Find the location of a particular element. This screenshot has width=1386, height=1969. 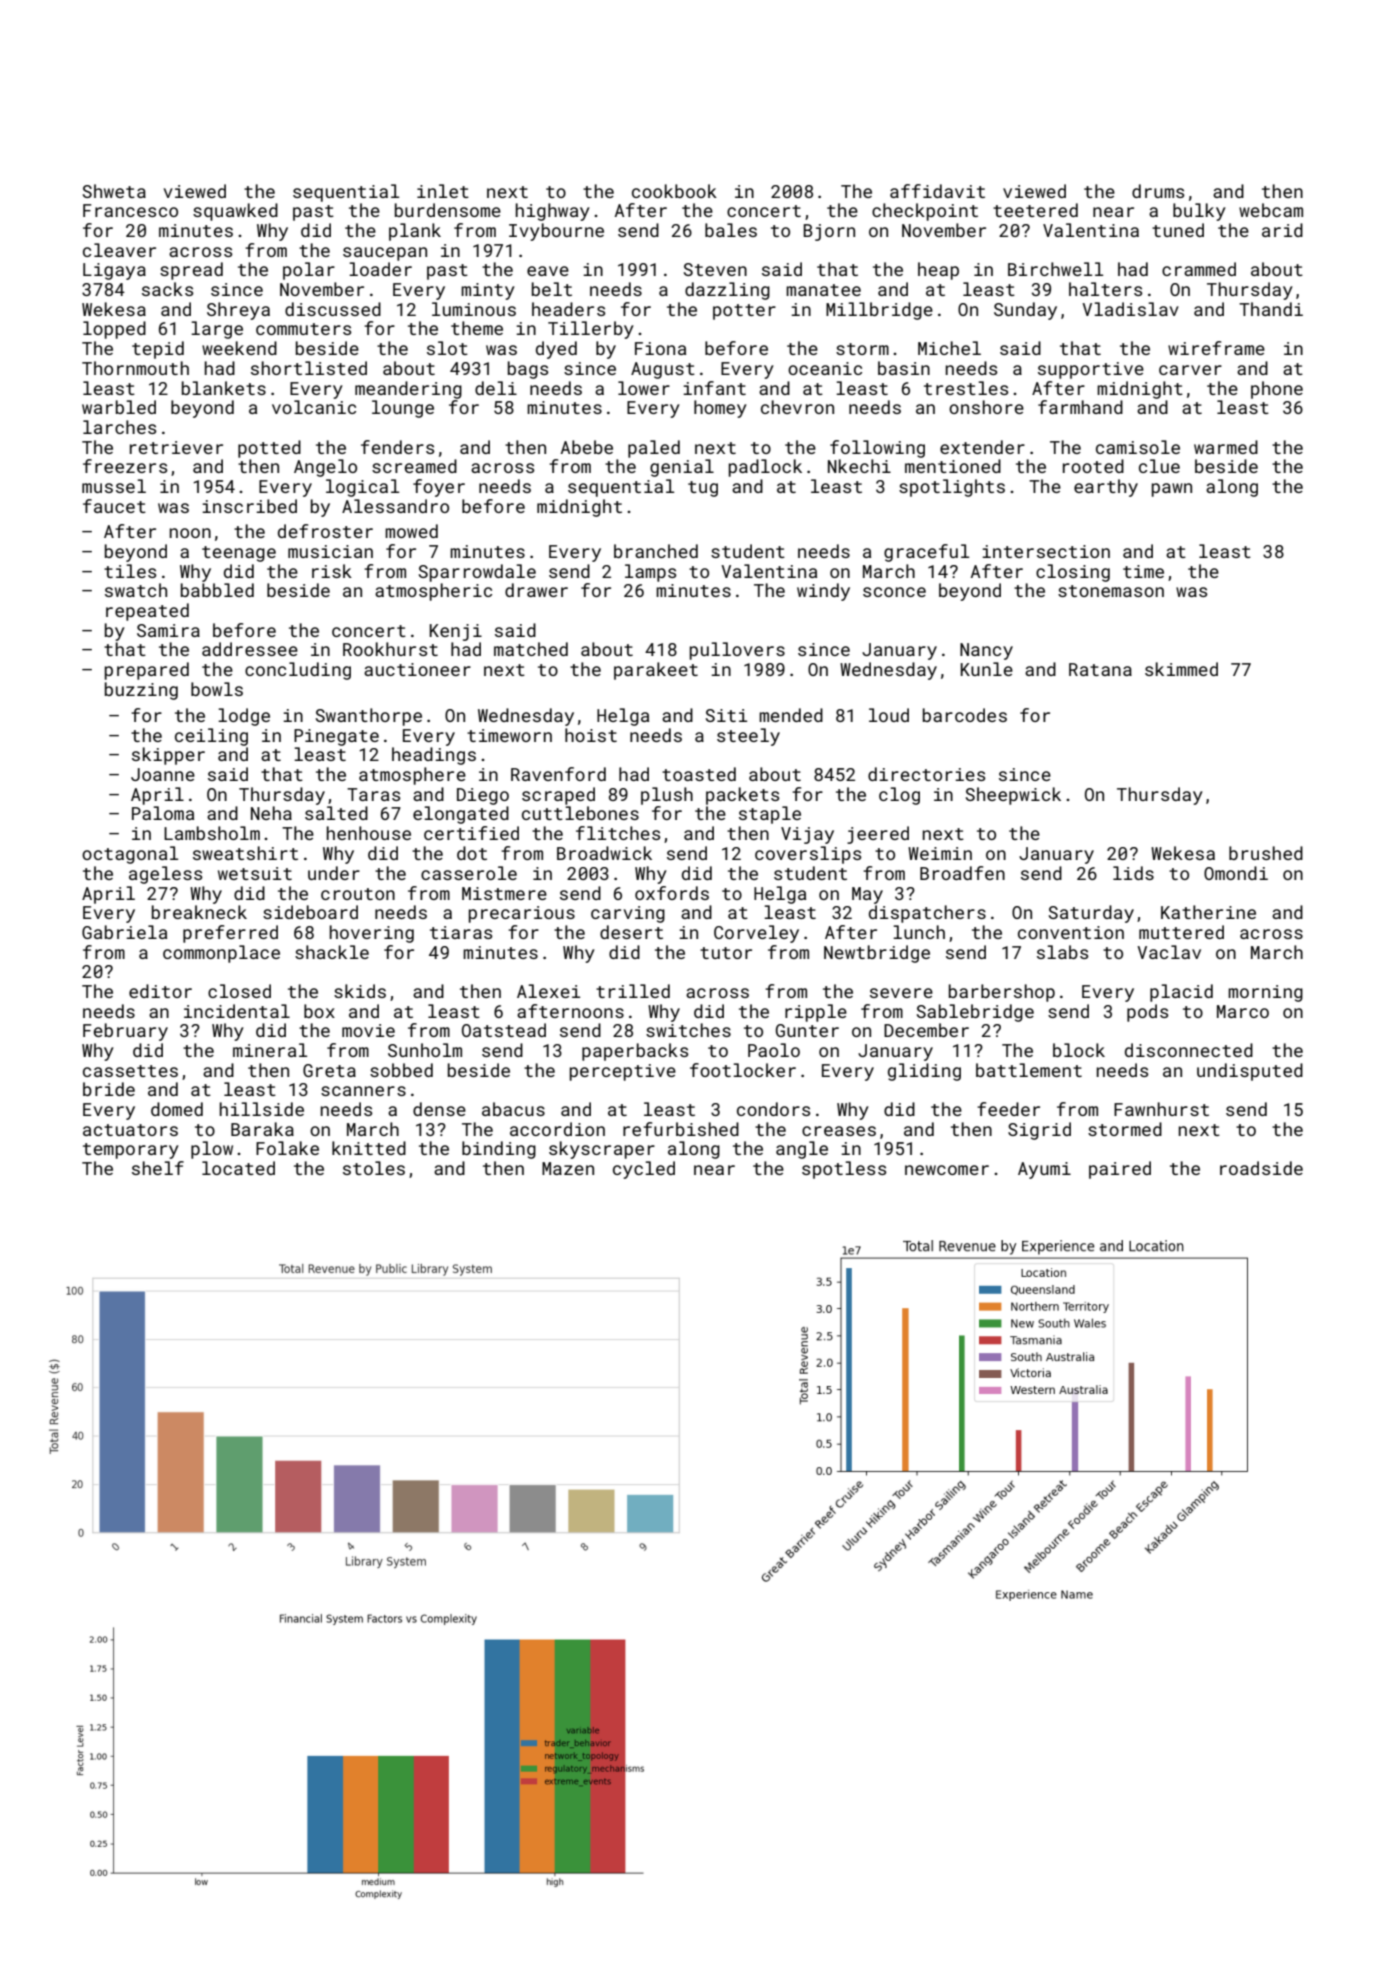

Sheepwick is located at coordinates (1013, 796).
